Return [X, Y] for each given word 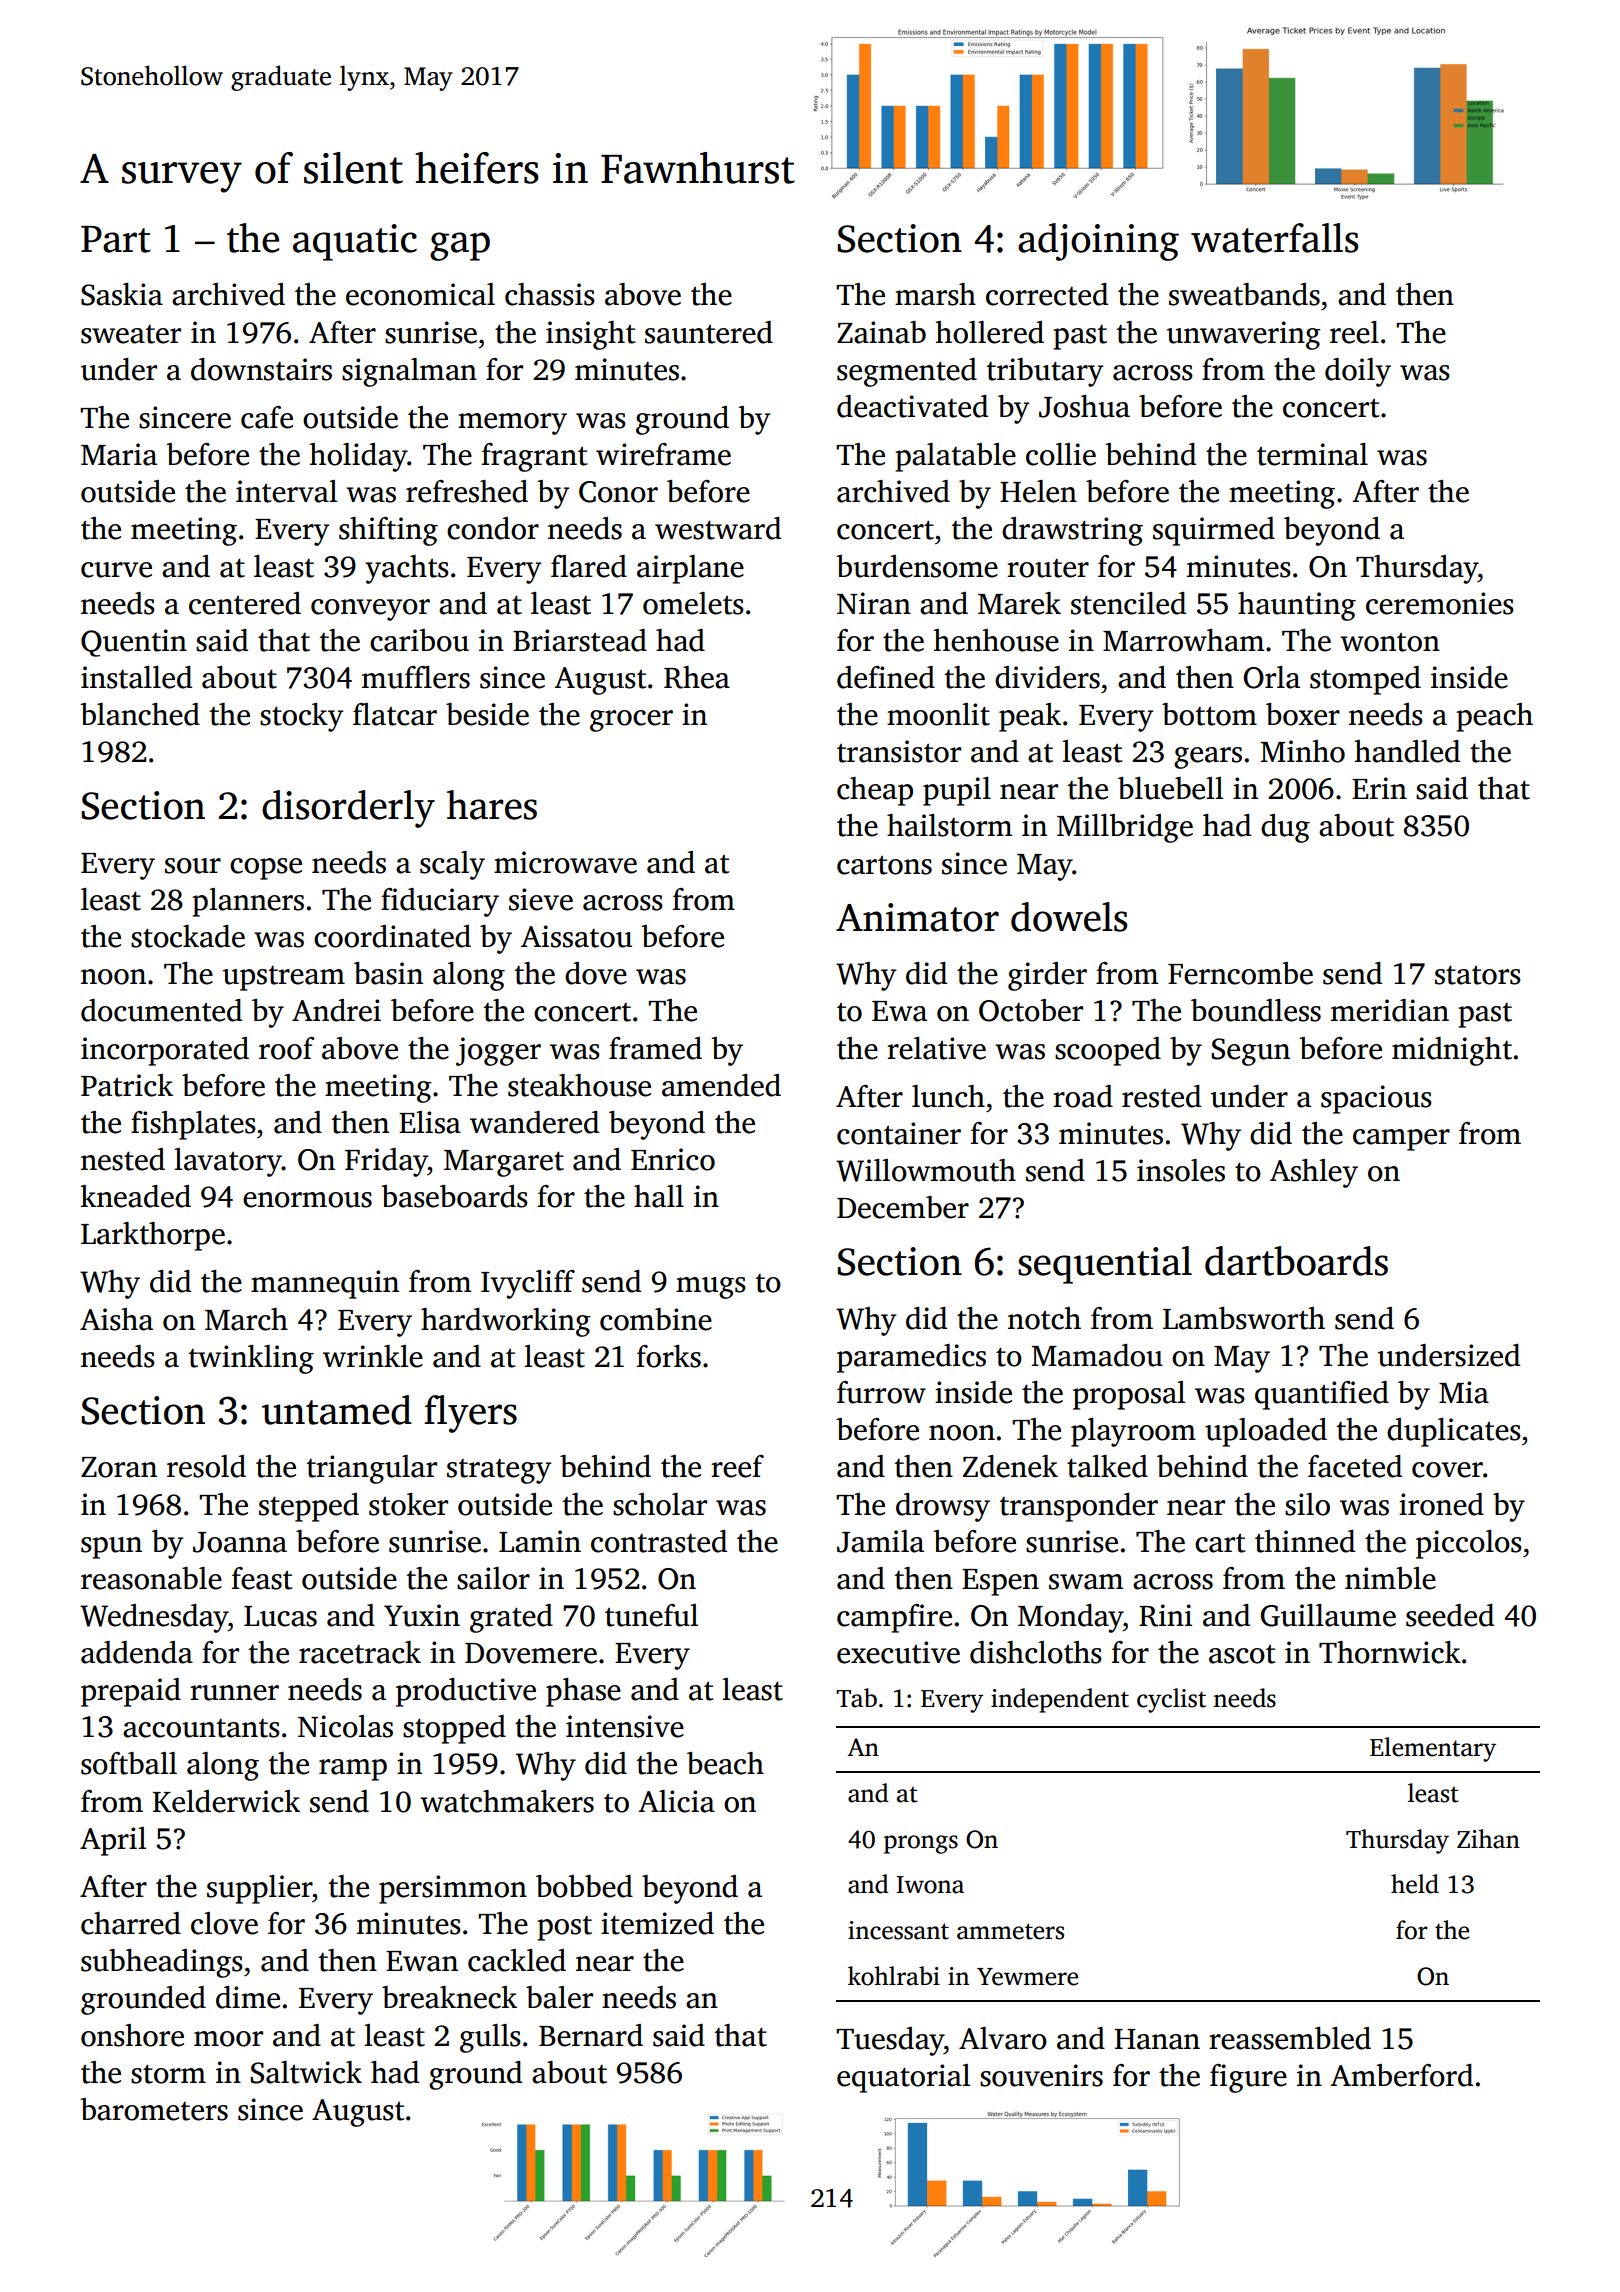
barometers [154, 2109]
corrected [1047, 294]
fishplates [193, 1125]
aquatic [355, 242]
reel [1354, 332]
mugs [711, 1288]
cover [1447, 1470]
